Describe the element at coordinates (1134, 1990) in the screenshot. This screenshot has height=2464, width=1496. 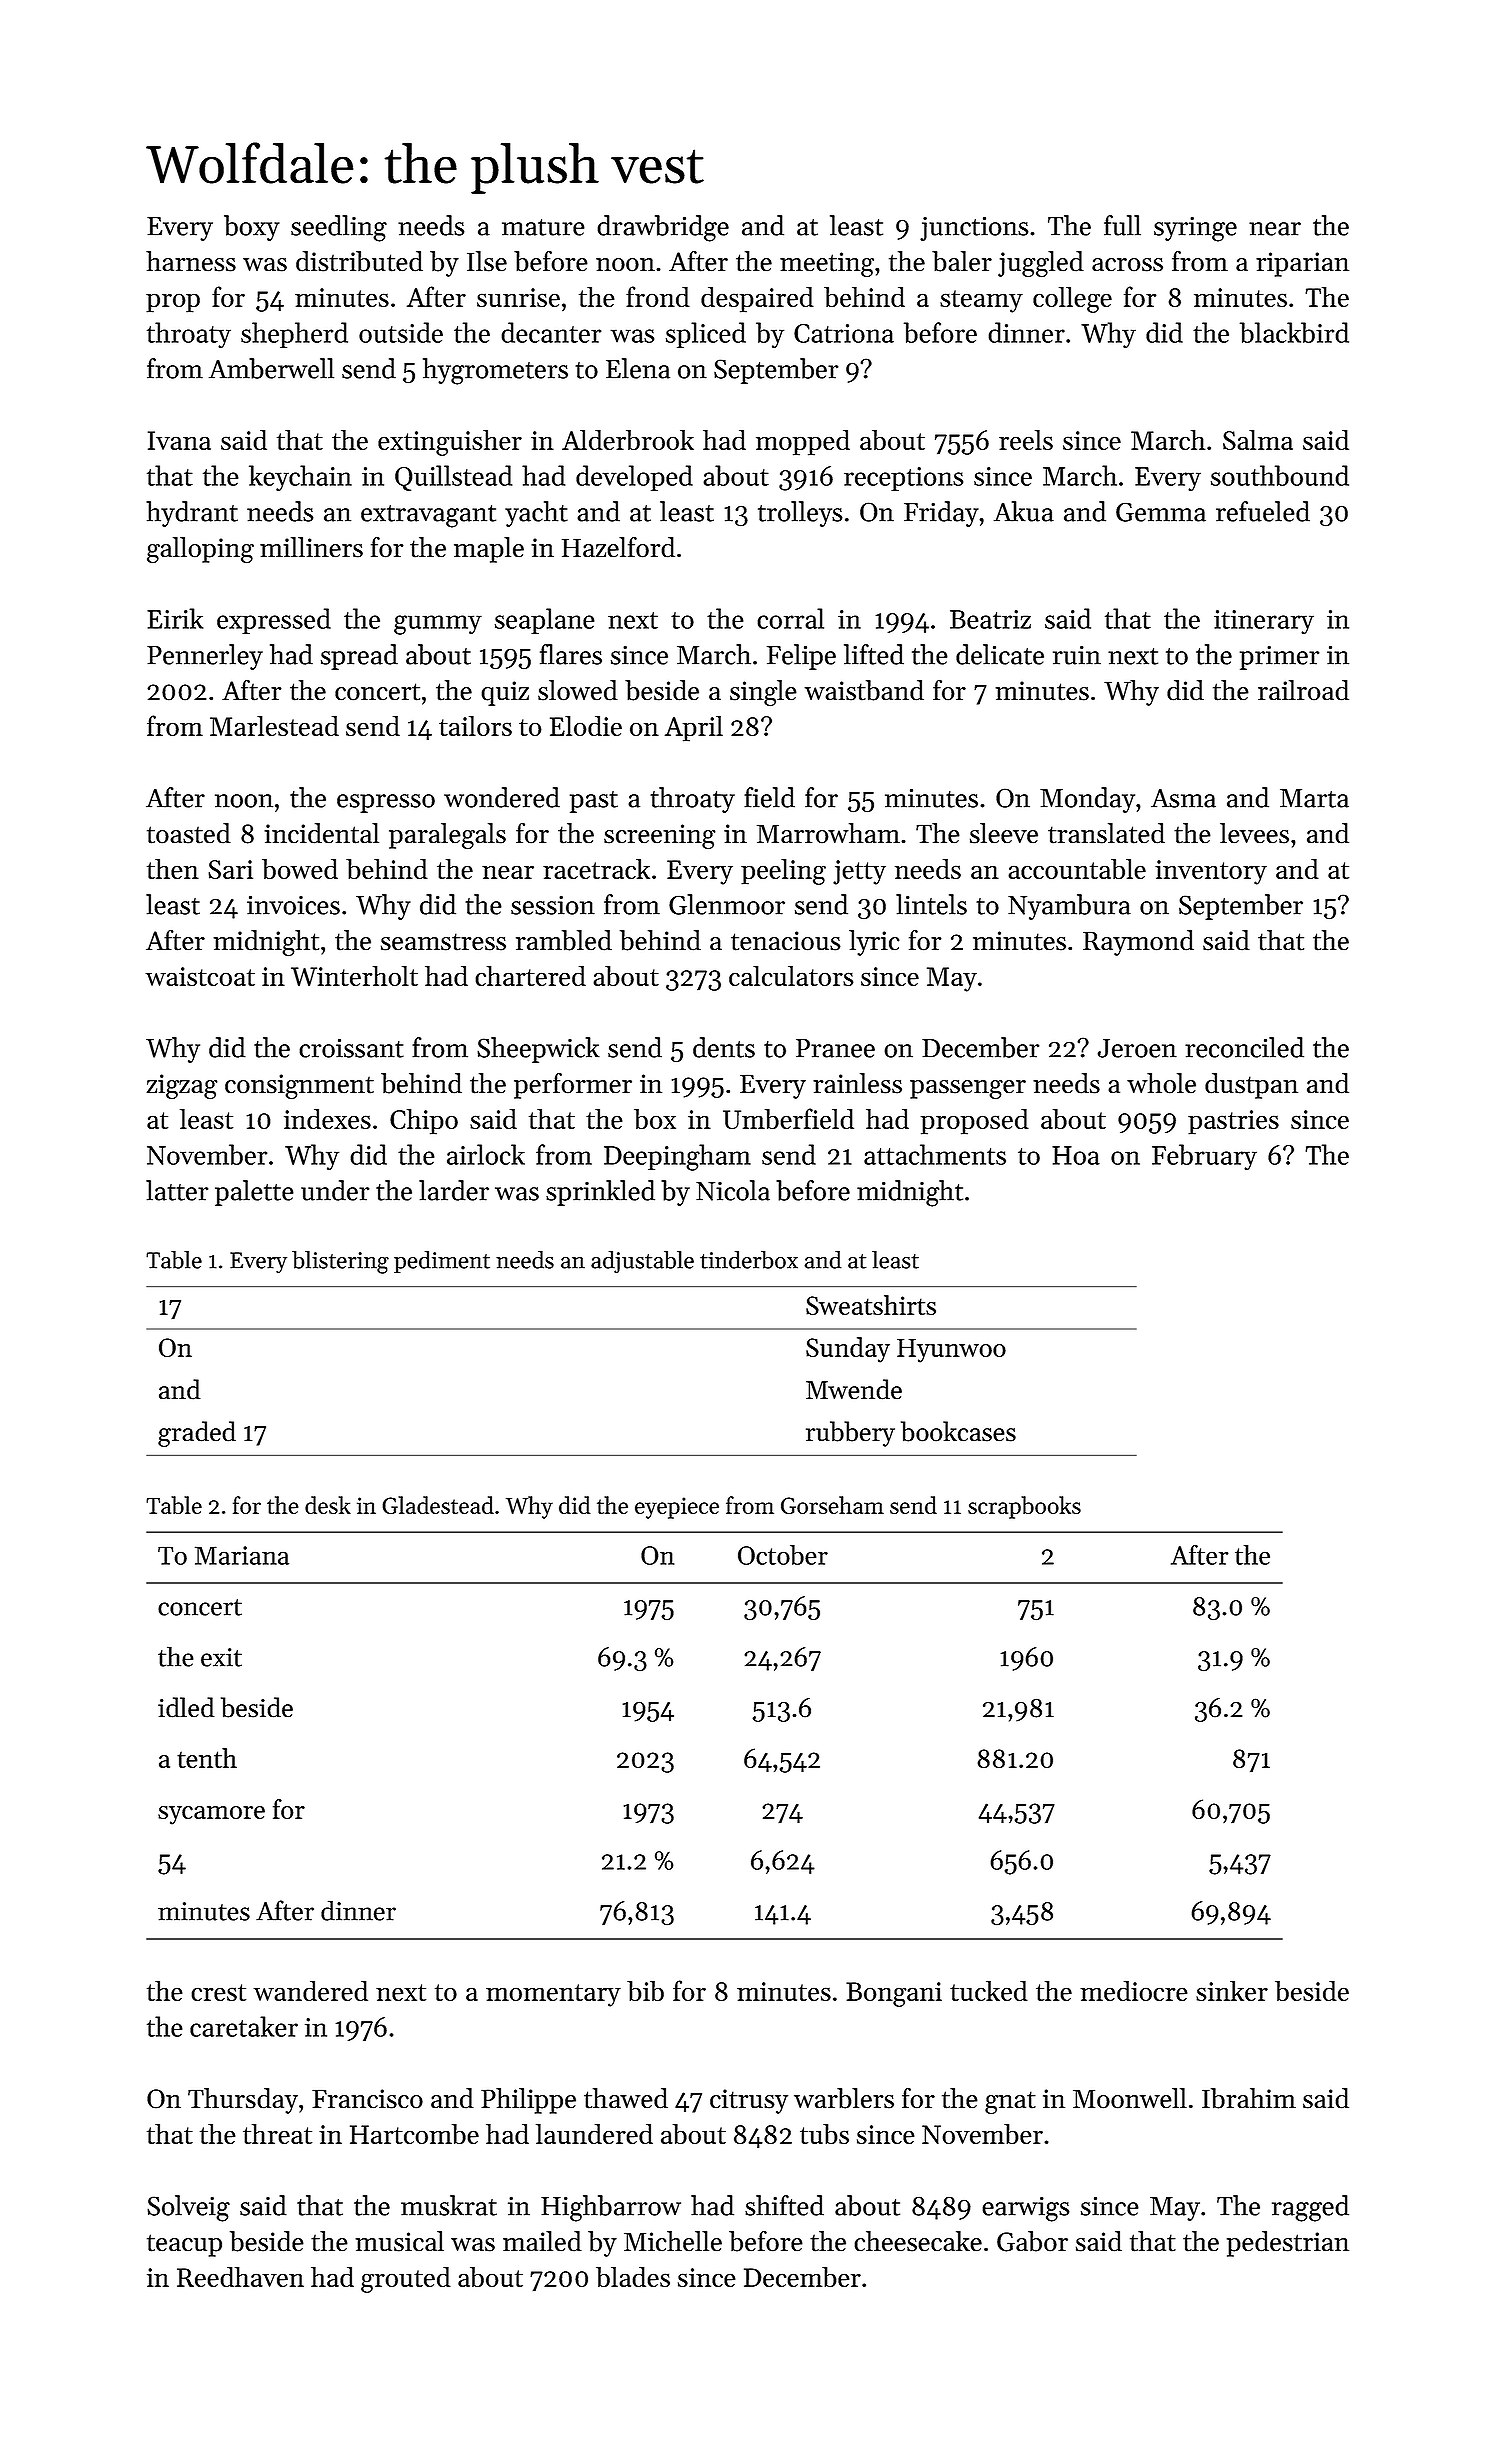
I see `mediocre` at that location.
